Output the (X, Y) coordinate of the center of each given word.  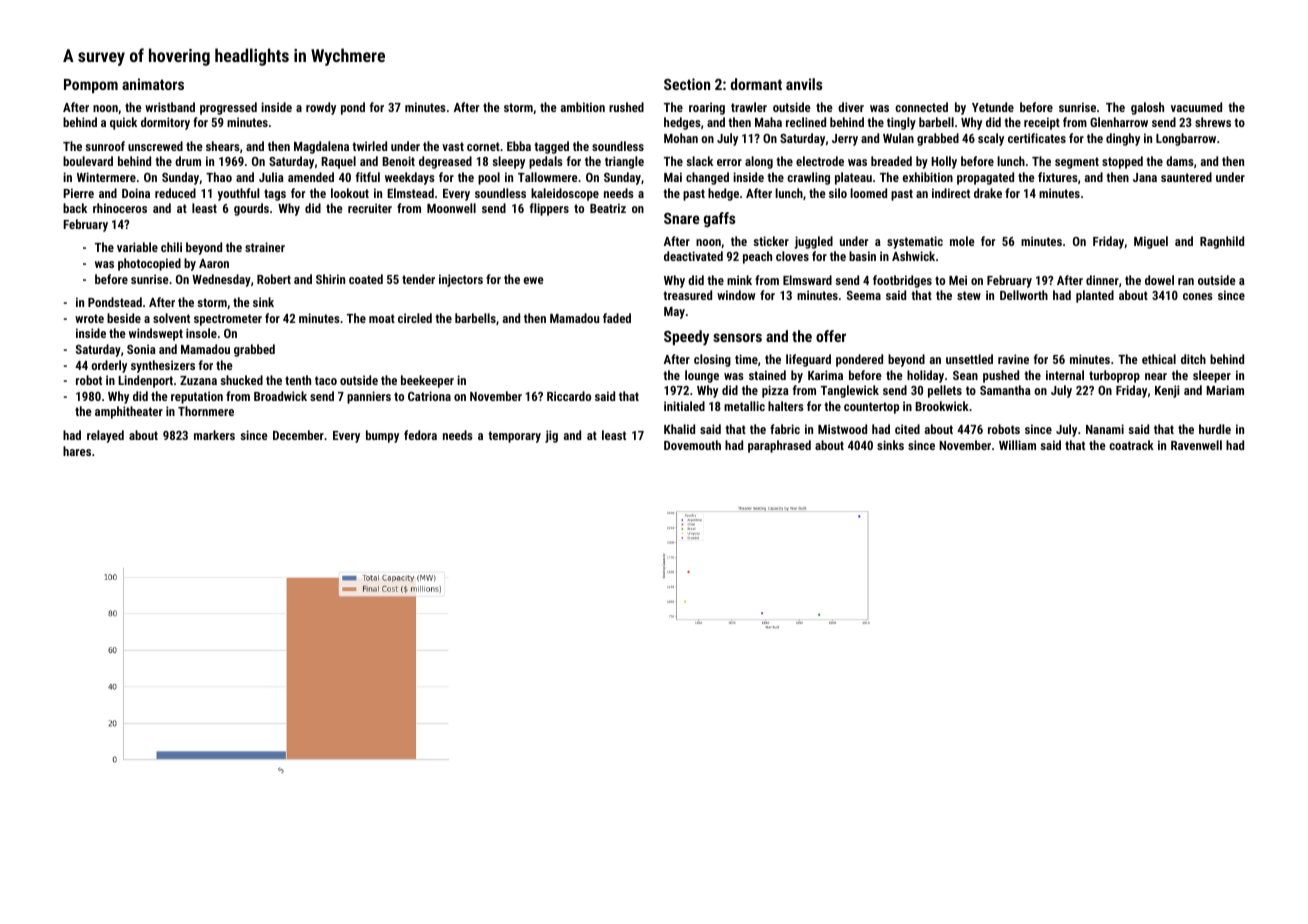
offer (831, 336)
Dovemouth (692, 445)
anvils (804, 84)
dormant (756, 84)
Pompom (91, 86)
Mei (958, 280)
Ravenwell (1196, 445)
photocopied (149, 264)
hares (77, 451)
